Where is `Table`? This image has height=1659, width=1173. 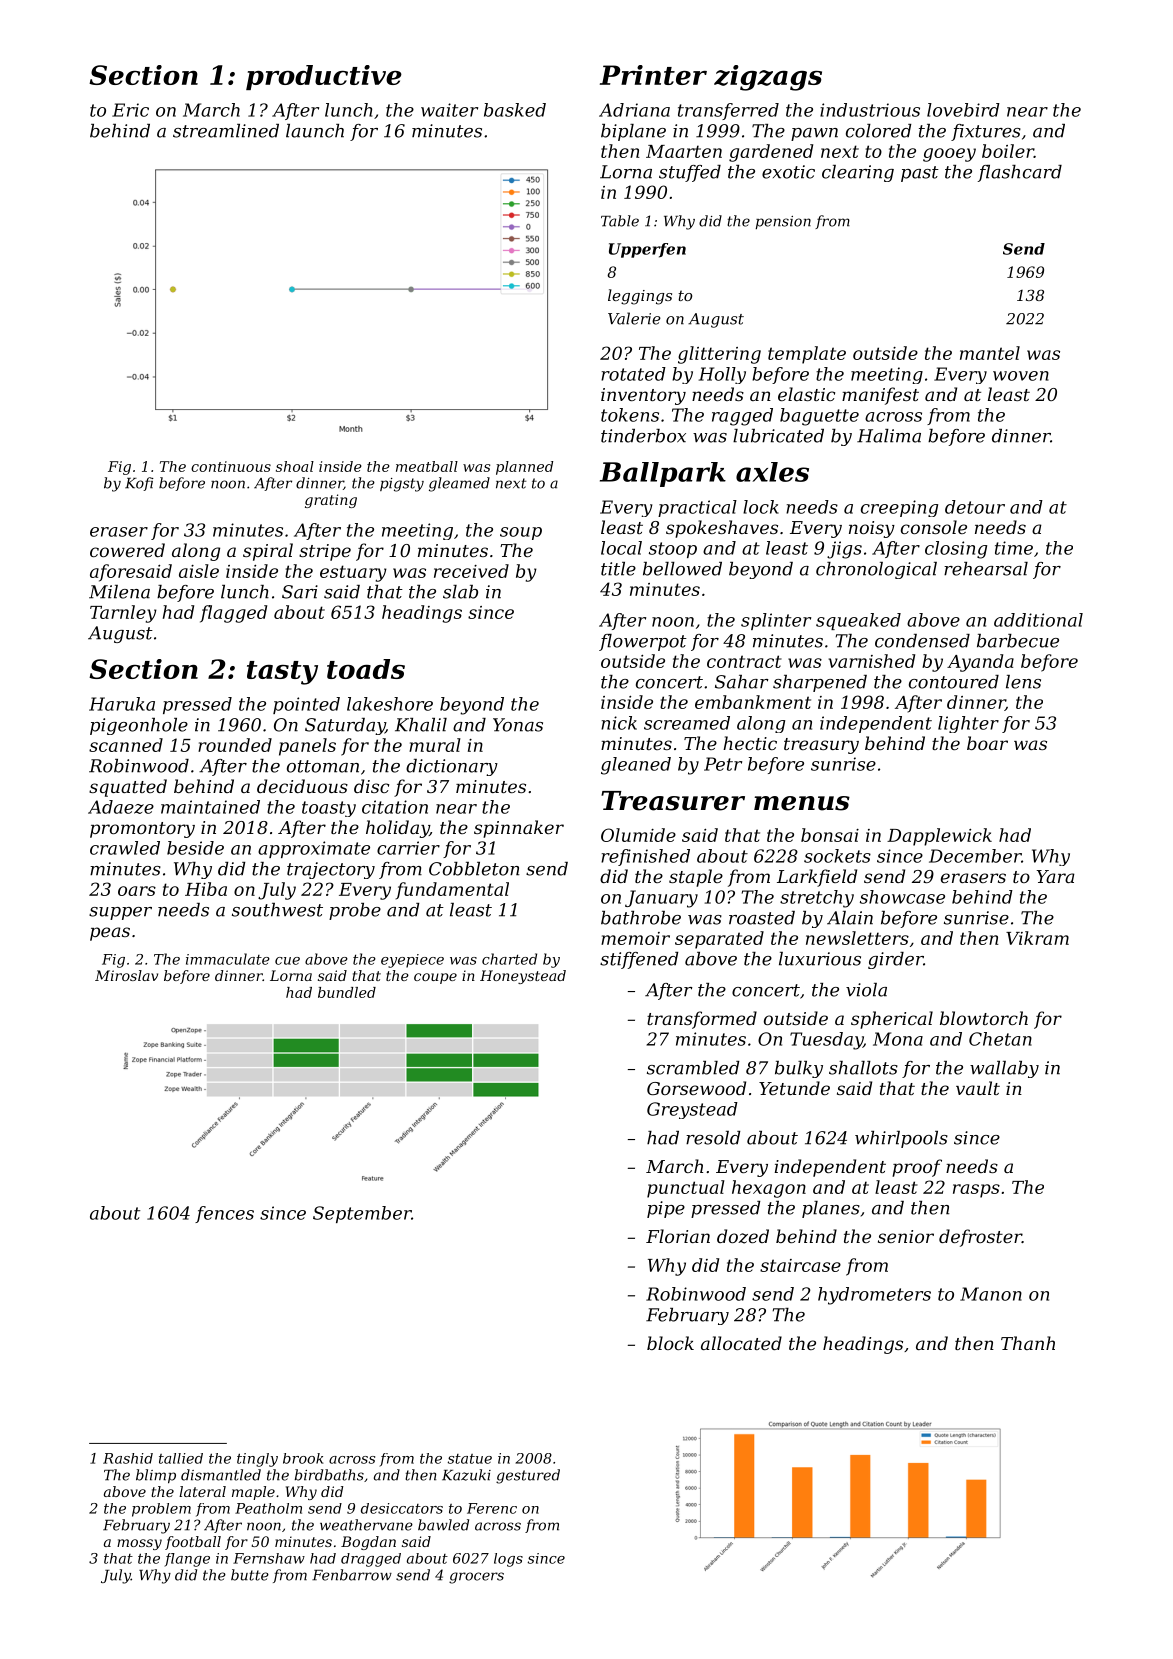
Table is located at coordinates (620, 221).
